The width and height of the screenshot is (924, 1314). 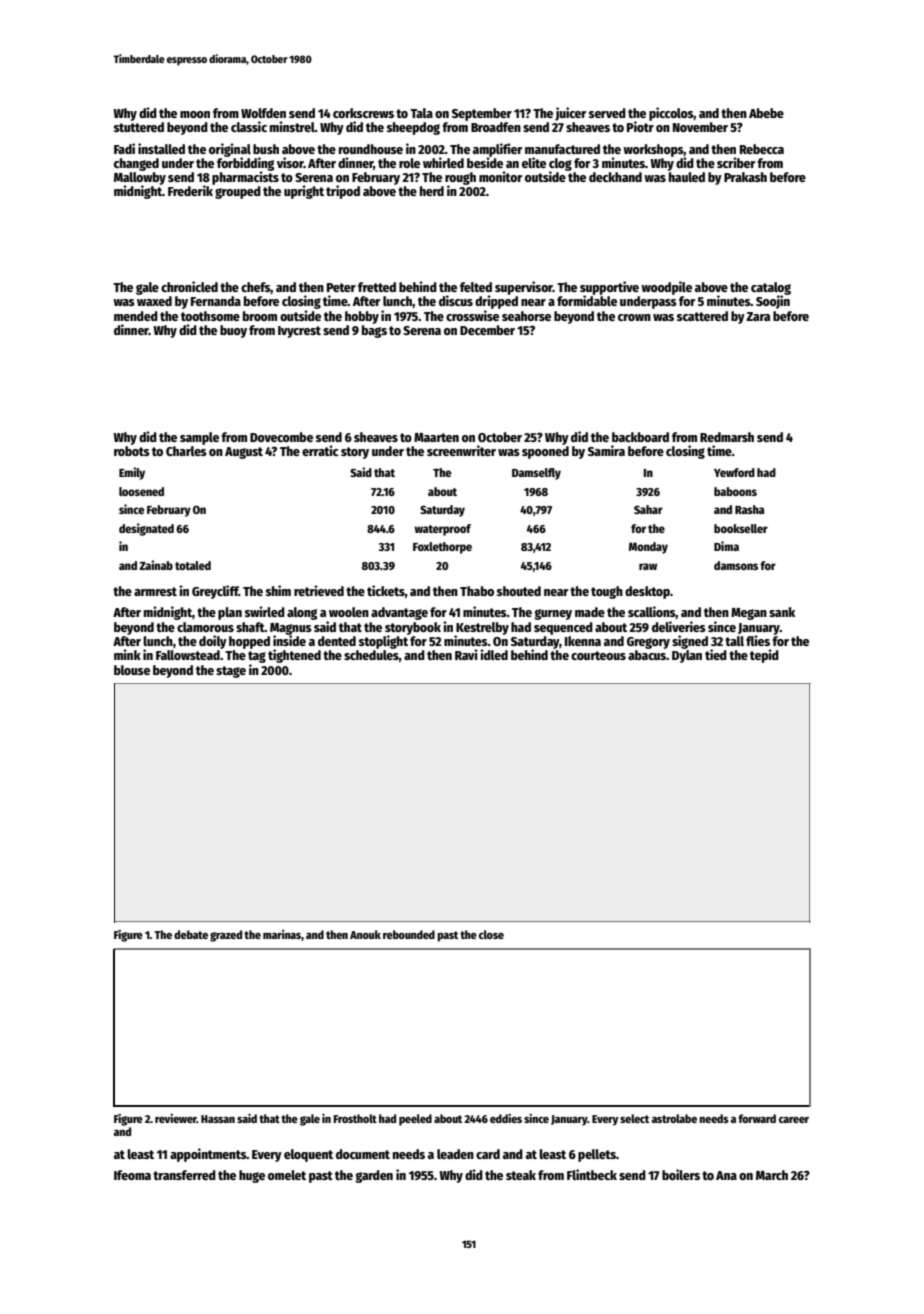 What do you see at coordinates (501, 176) in the screenshot?
I see `monitor` at bounding box center [501, 176].
